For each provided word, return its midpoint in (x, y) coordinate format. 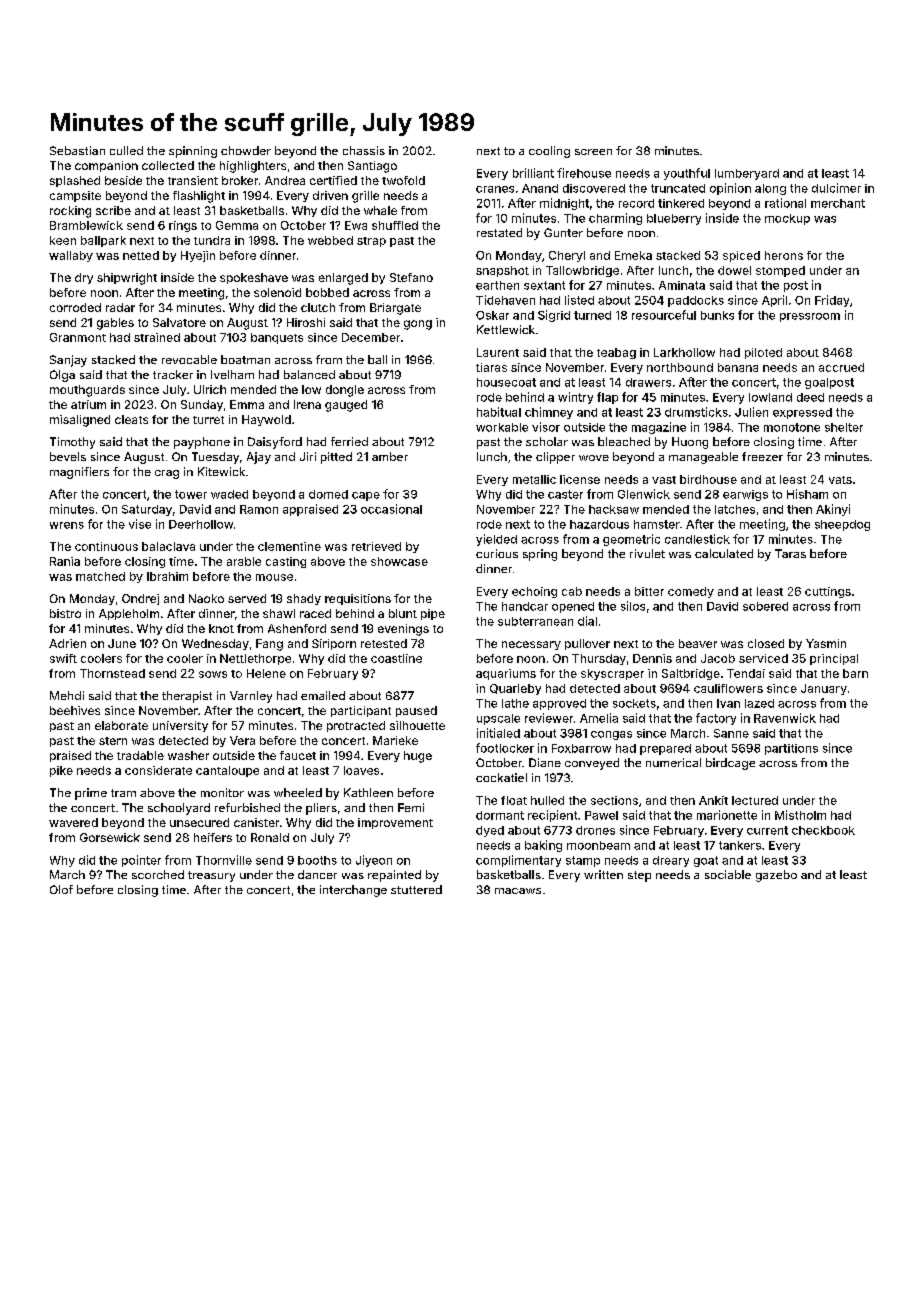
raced (315, 613)
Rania (65, 561)
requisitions (358, 599)
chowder (246, 150)
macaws (518, 891)
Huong (690, 443)
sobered (765, 606)
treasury (211, 876)
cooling (549, 152)
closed (766, 643)
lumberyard (747, 174)
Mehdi (67, 695)
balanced (309, 374)
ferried (349, 441)
